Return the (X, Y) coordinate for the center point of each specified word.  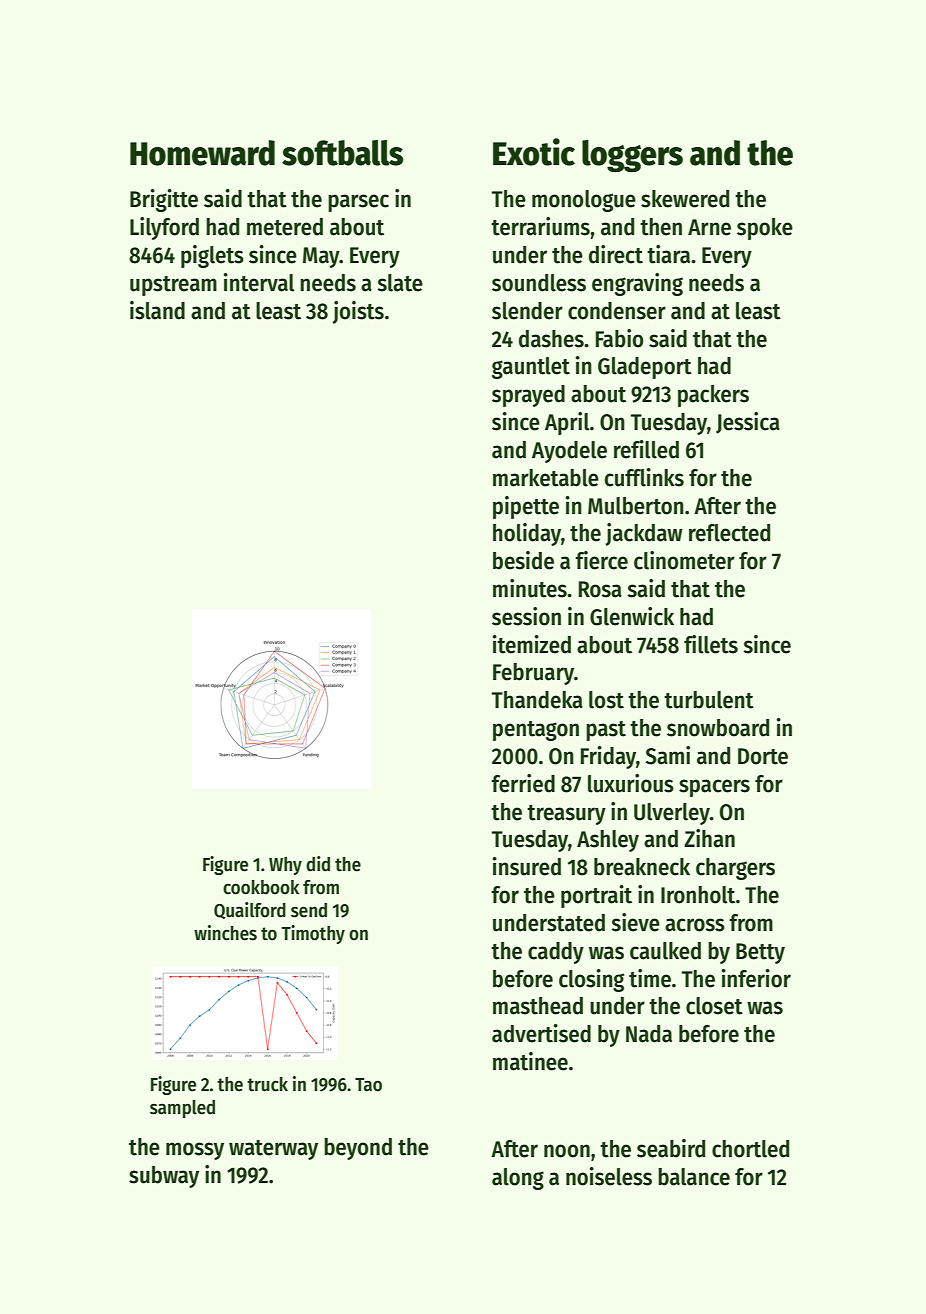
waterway (273, 1150)
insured (527, 866)
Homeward (202, 153)
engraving (637, 284)
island (157, 310)
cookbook (261, 887)
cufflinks (644, 477)
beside (523, 560)
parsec (358, 203)
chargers (735, 869)
